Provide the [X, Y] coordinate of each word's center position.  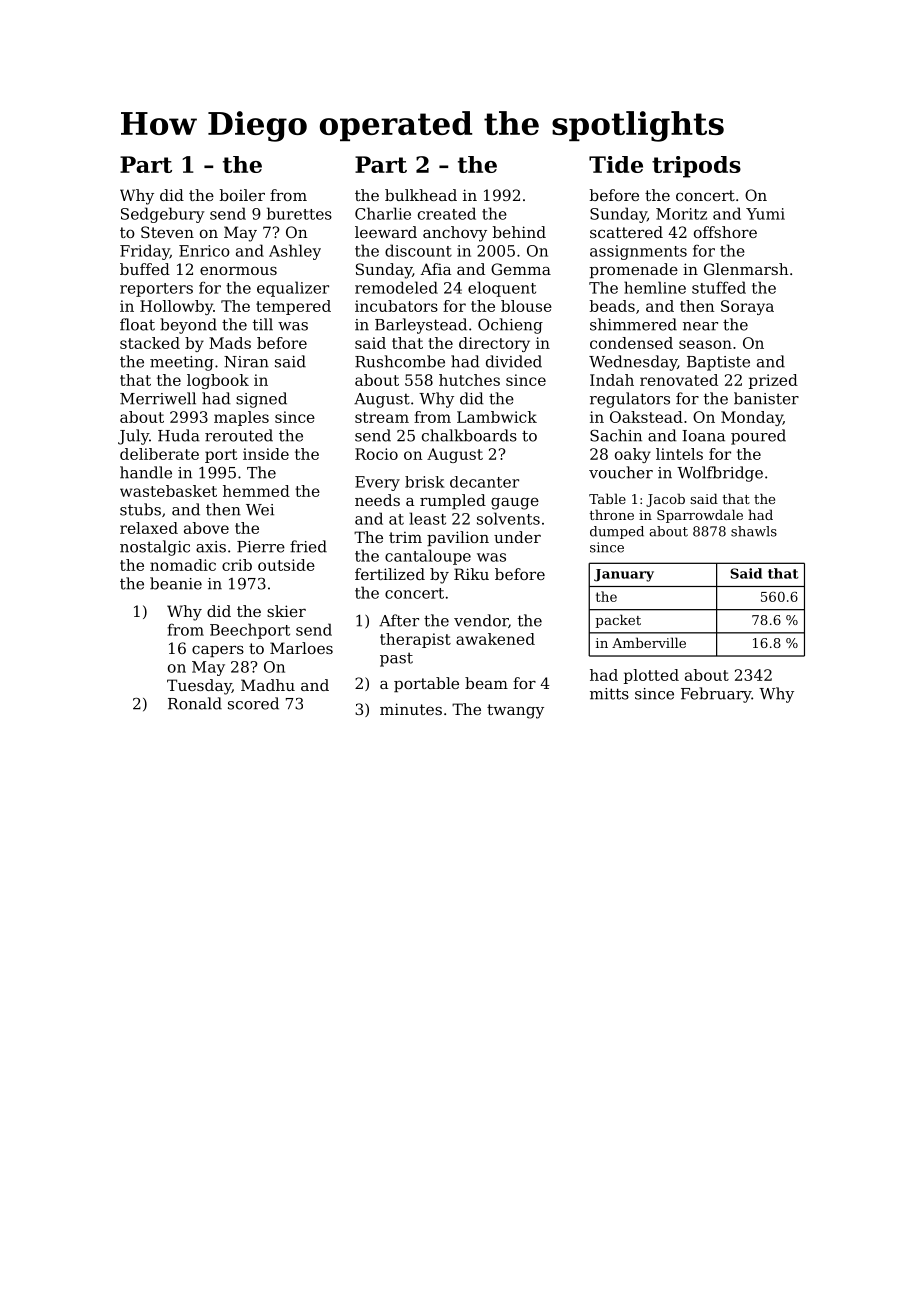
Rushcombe [400, 361]
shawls [754, 531]
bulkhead [421, 195]
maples [241, 418]
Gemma [521, 269]
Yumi [765, 214]
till [263, 324]
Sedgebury [163, 215]
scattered [626, 232]
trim [405, 537]
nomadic [183, 565]
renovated [679, 380]
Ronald [195, 703]
